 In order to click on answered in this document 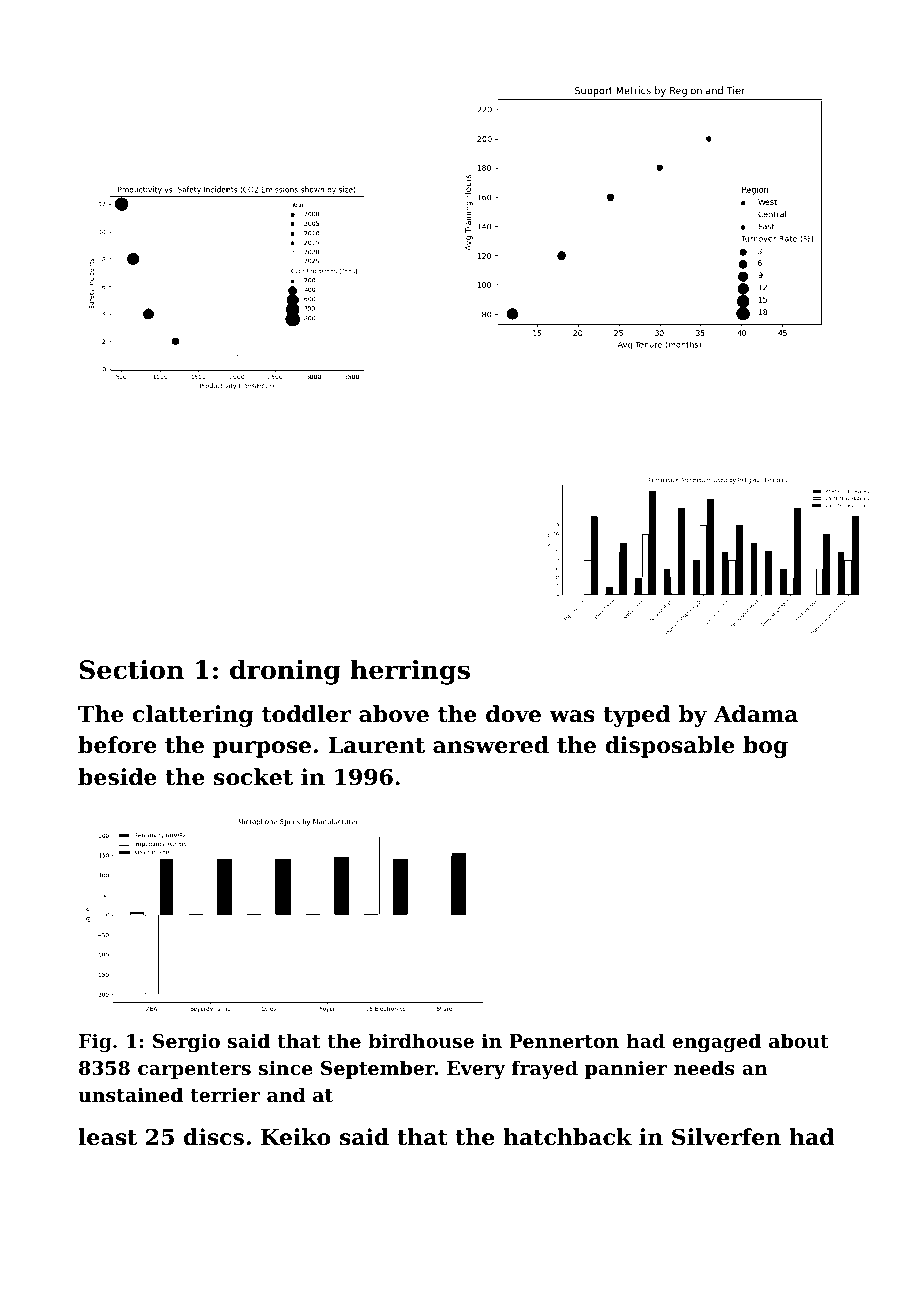, I will do `click(491, 745)`.
